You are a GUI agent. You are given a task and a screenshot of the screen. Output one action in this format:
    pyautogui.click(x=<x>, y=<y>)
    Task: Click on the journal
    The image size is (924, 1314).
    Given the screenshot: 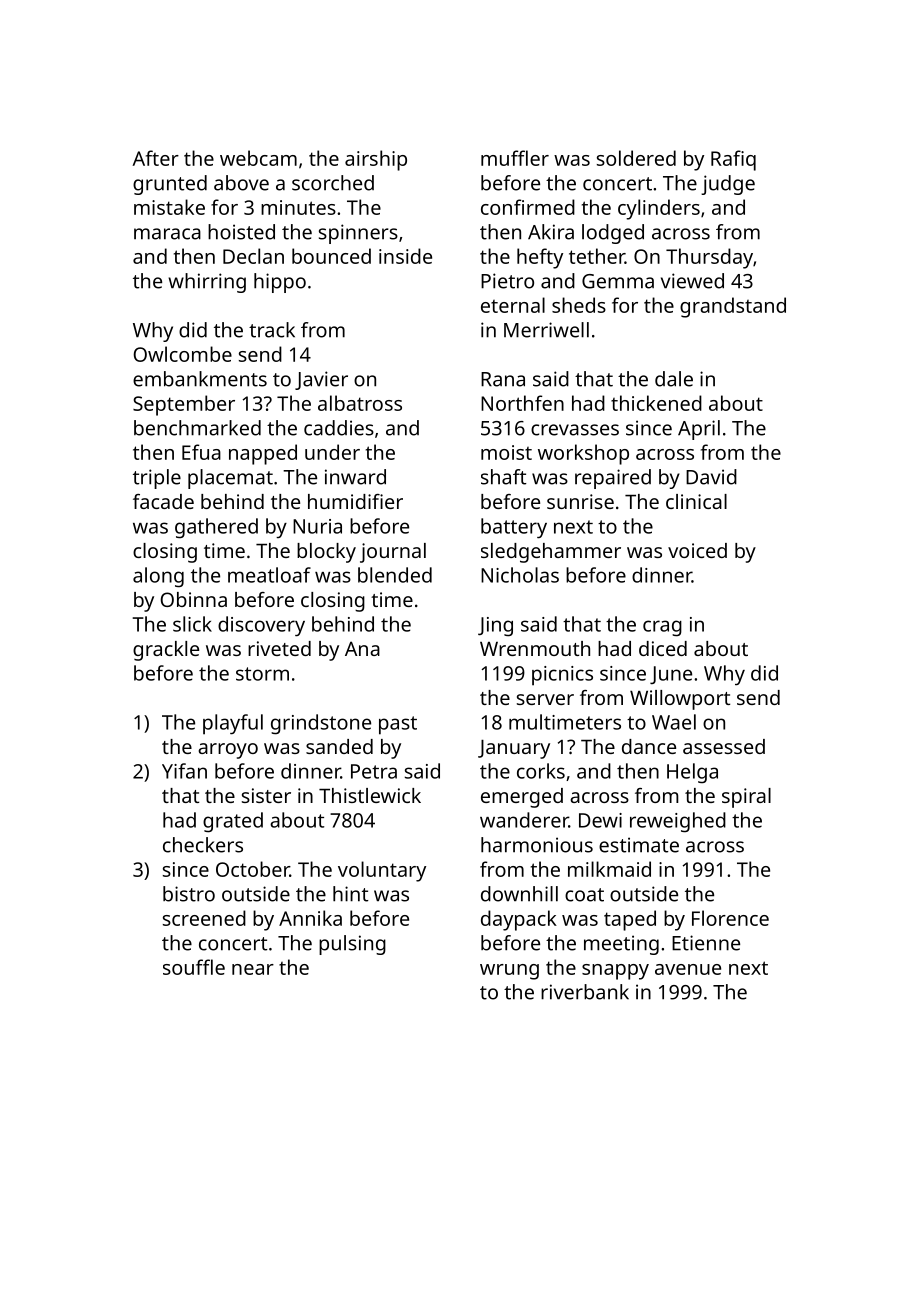 What is the action you would take?
    pyautogui.click(x=393, y=553)
